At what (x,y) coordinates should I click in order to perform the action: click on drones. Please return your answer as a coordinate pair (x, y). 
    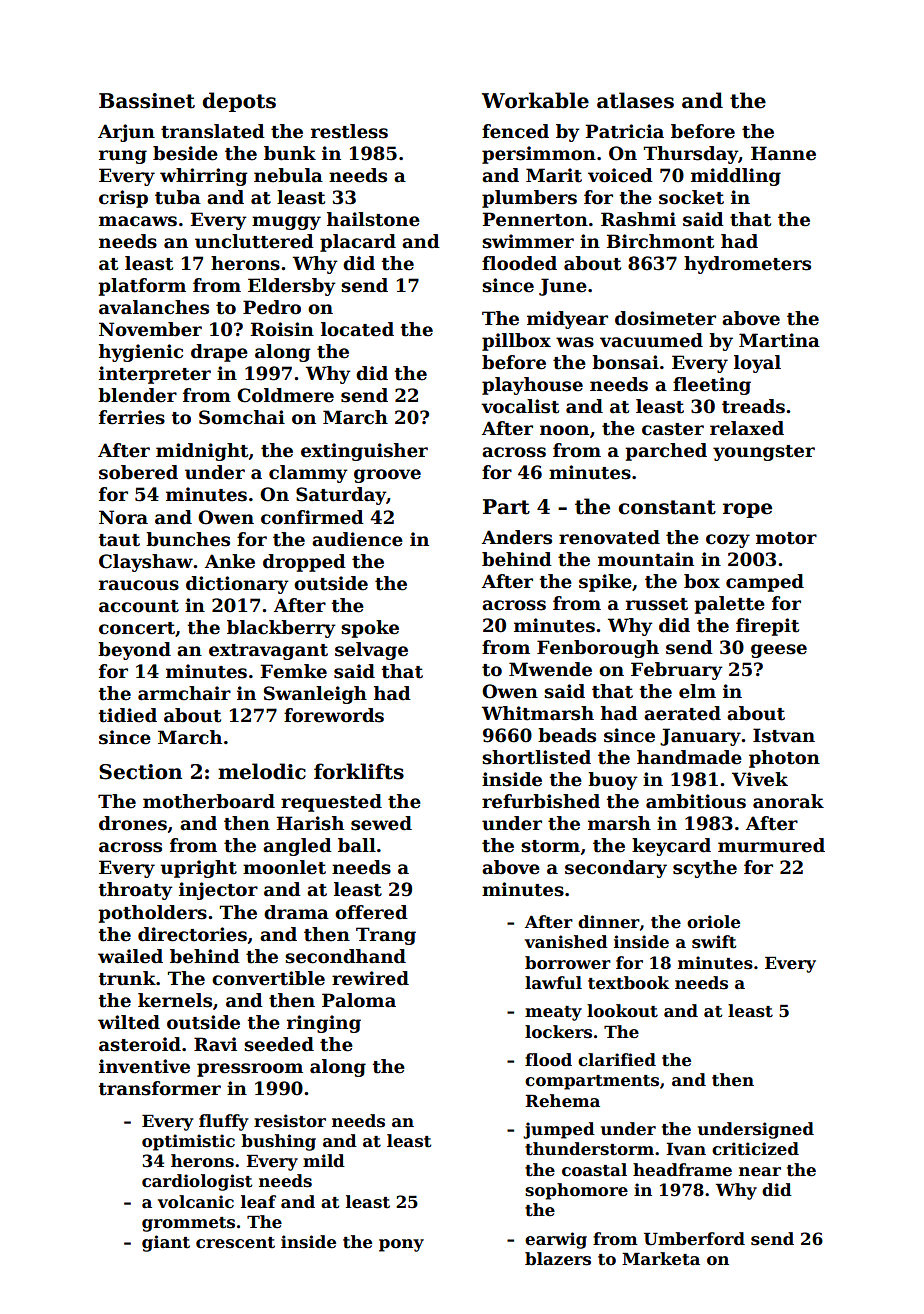
    Looking at the image, I should click on (133, 823).
